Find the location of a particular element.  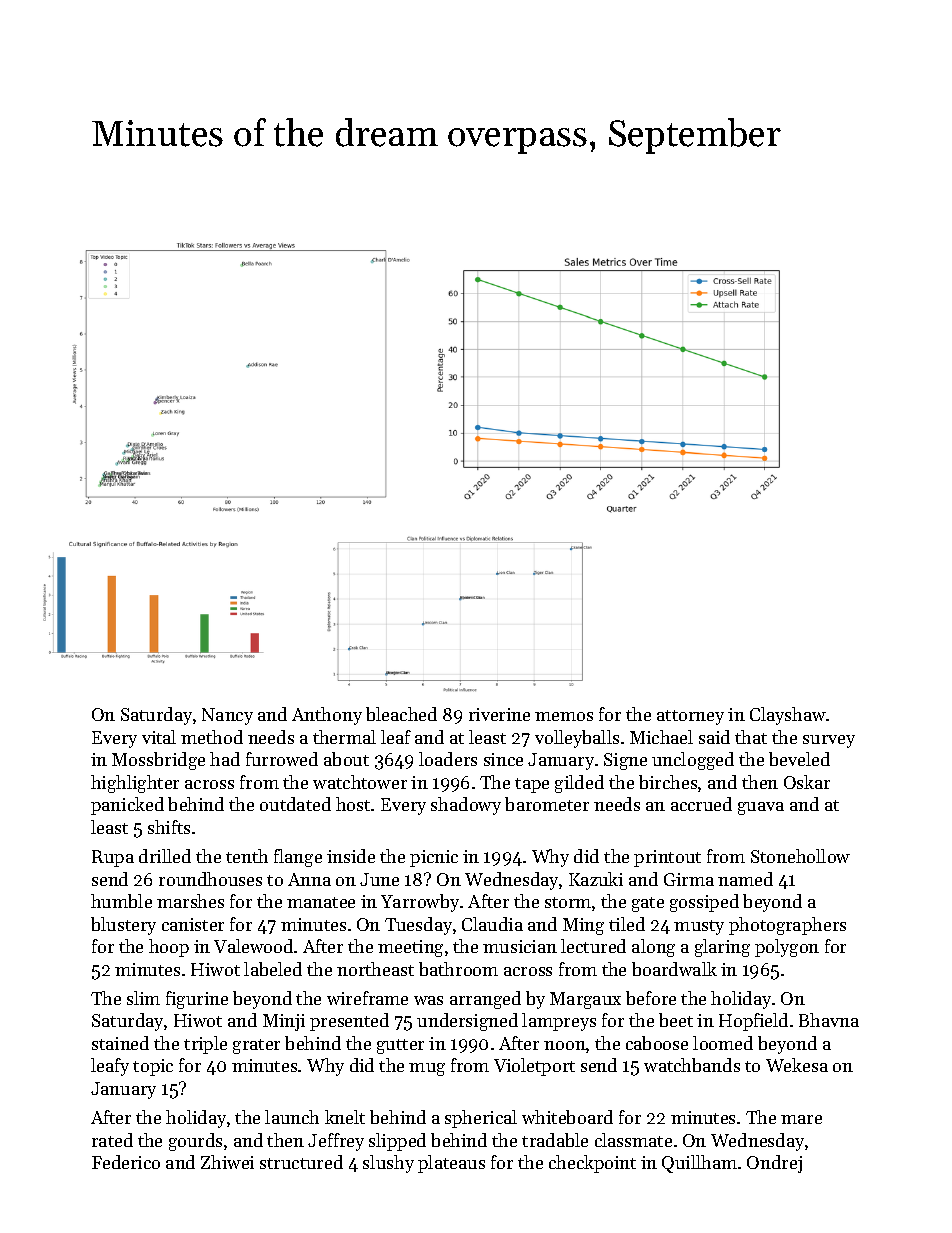

riverine is located at coordinates (499, 714).
